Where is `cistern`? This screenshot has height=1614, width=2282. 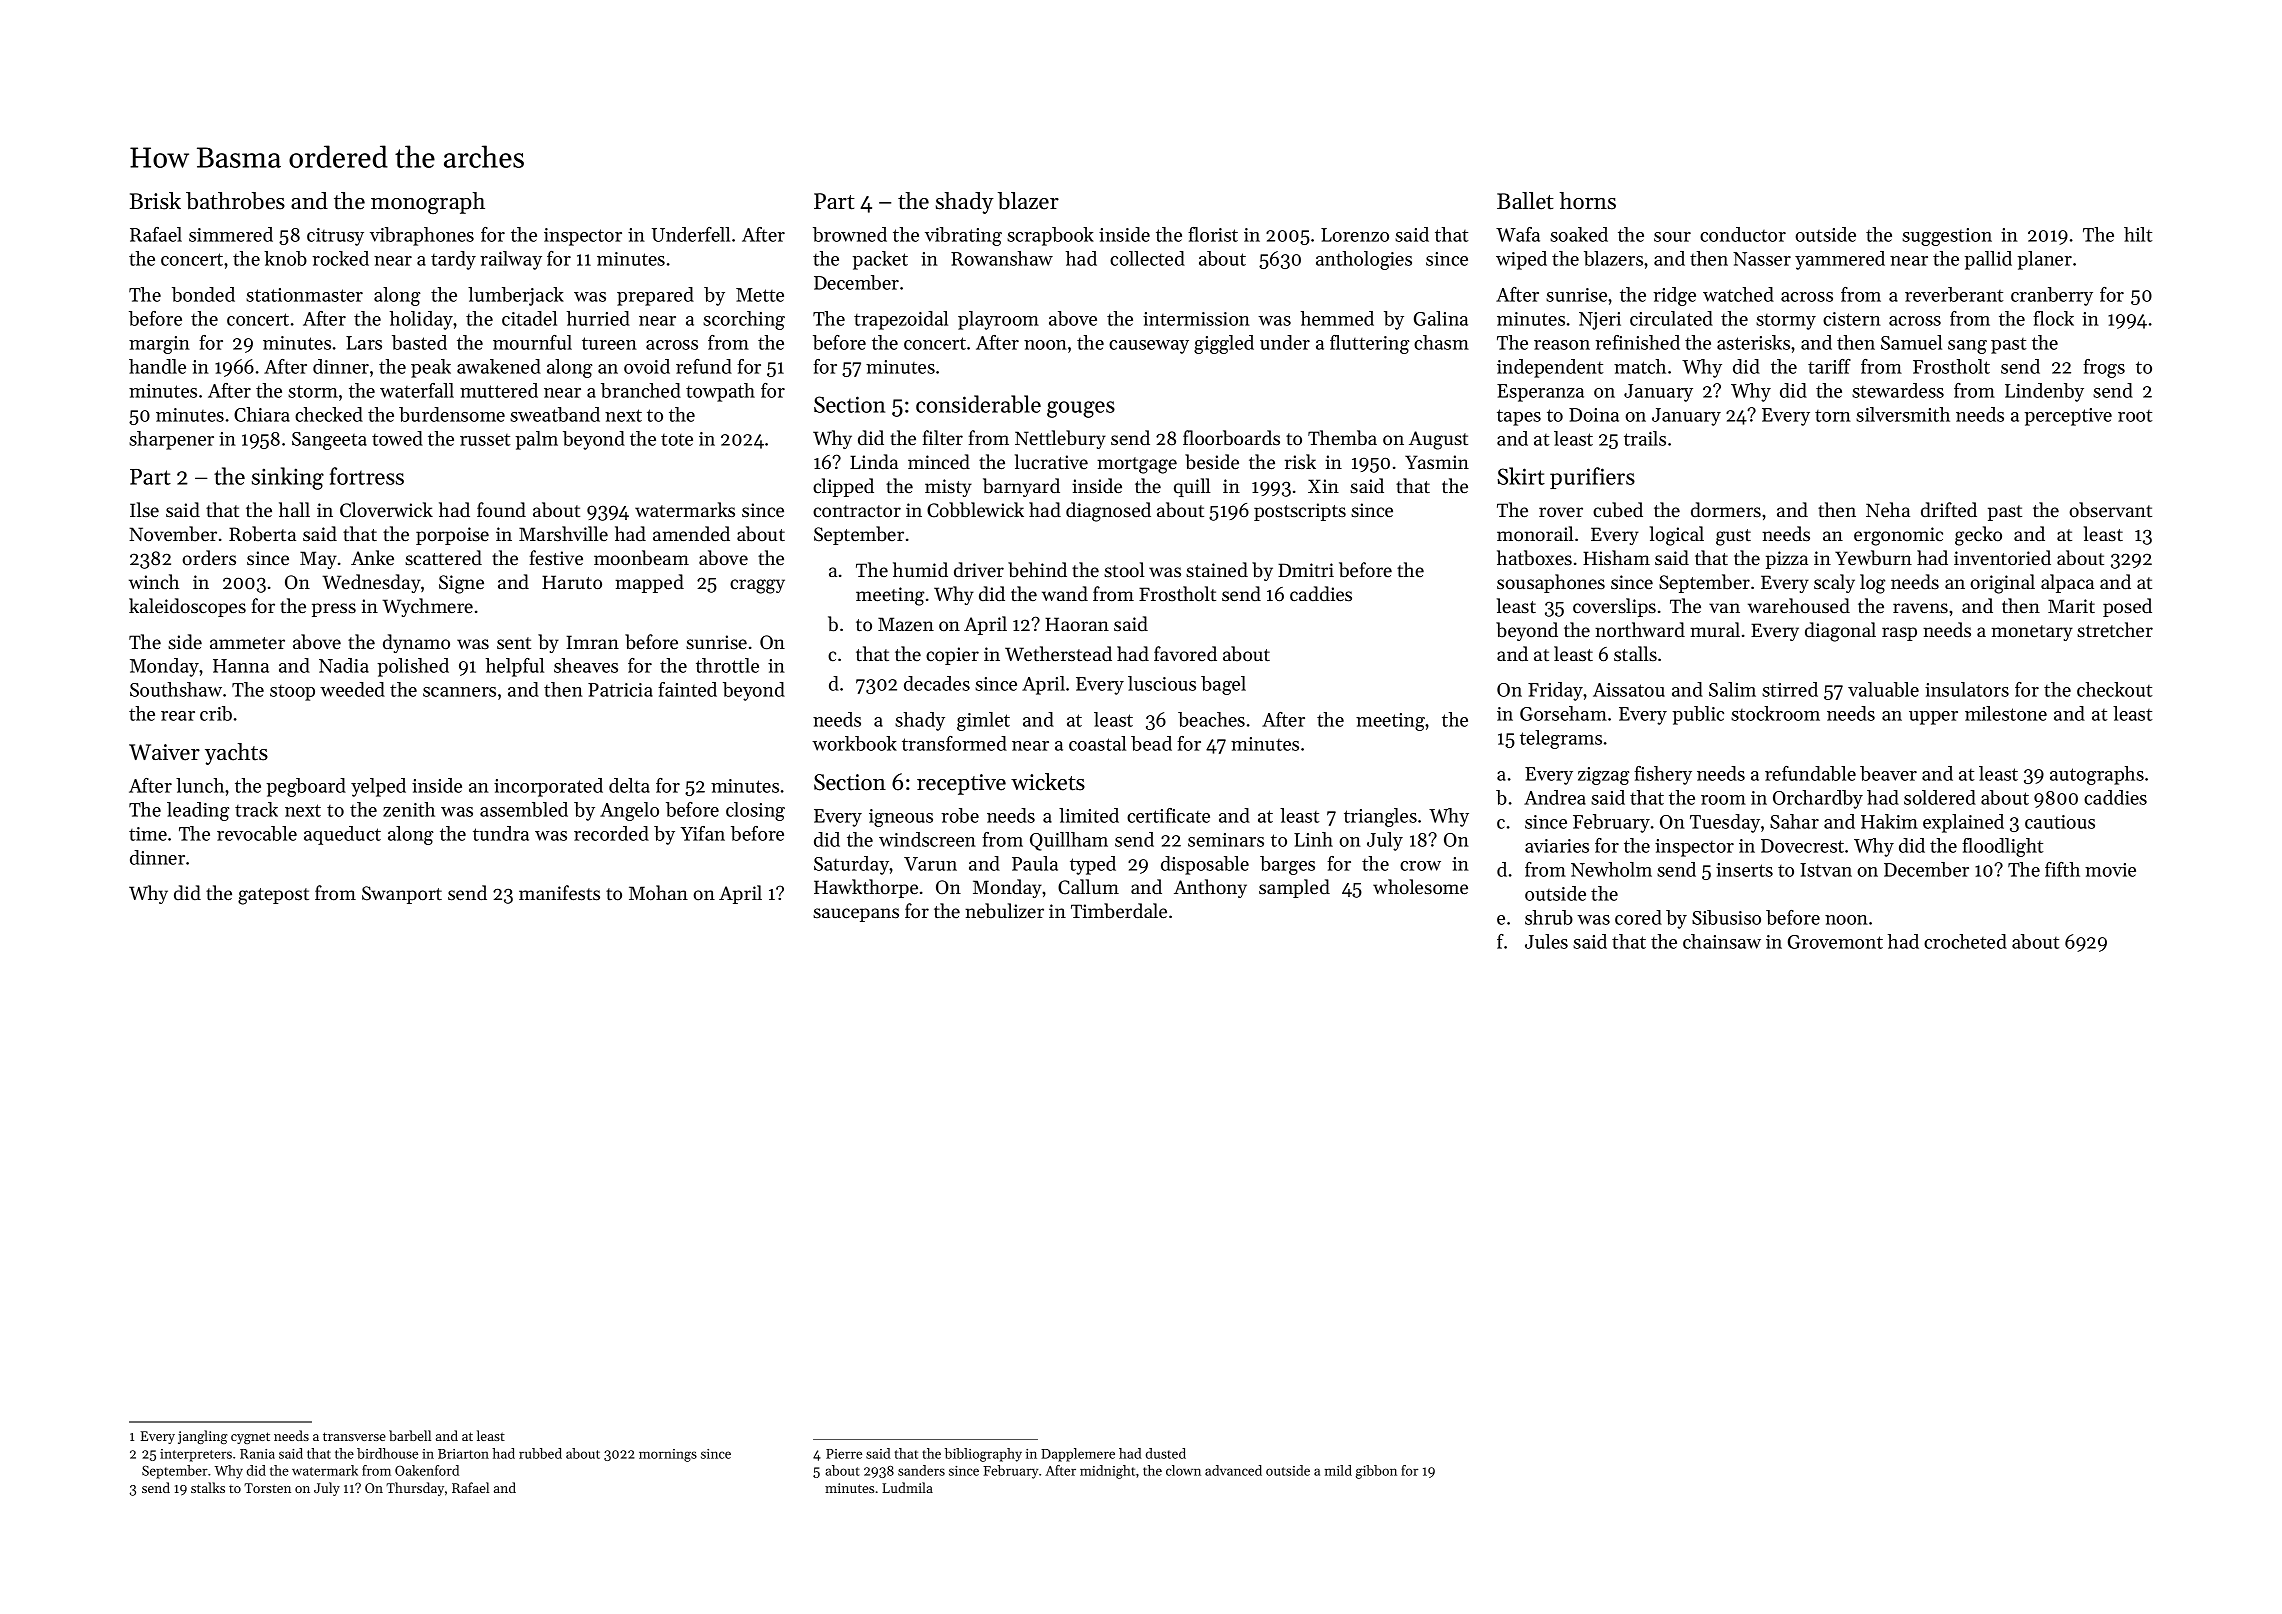
cistern is located at coordinates (1852, 319).
